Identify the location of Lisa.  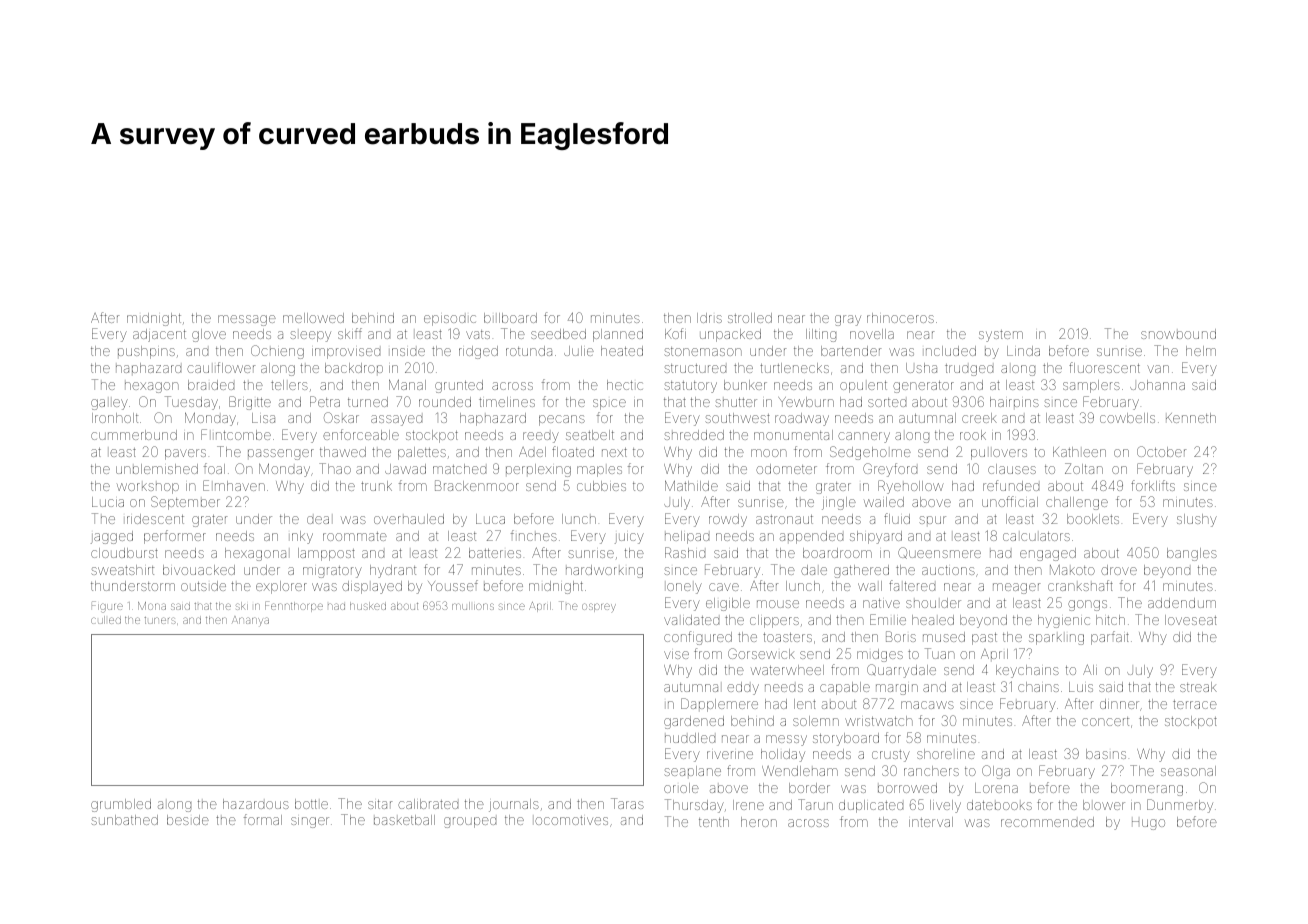
(263, 418).
